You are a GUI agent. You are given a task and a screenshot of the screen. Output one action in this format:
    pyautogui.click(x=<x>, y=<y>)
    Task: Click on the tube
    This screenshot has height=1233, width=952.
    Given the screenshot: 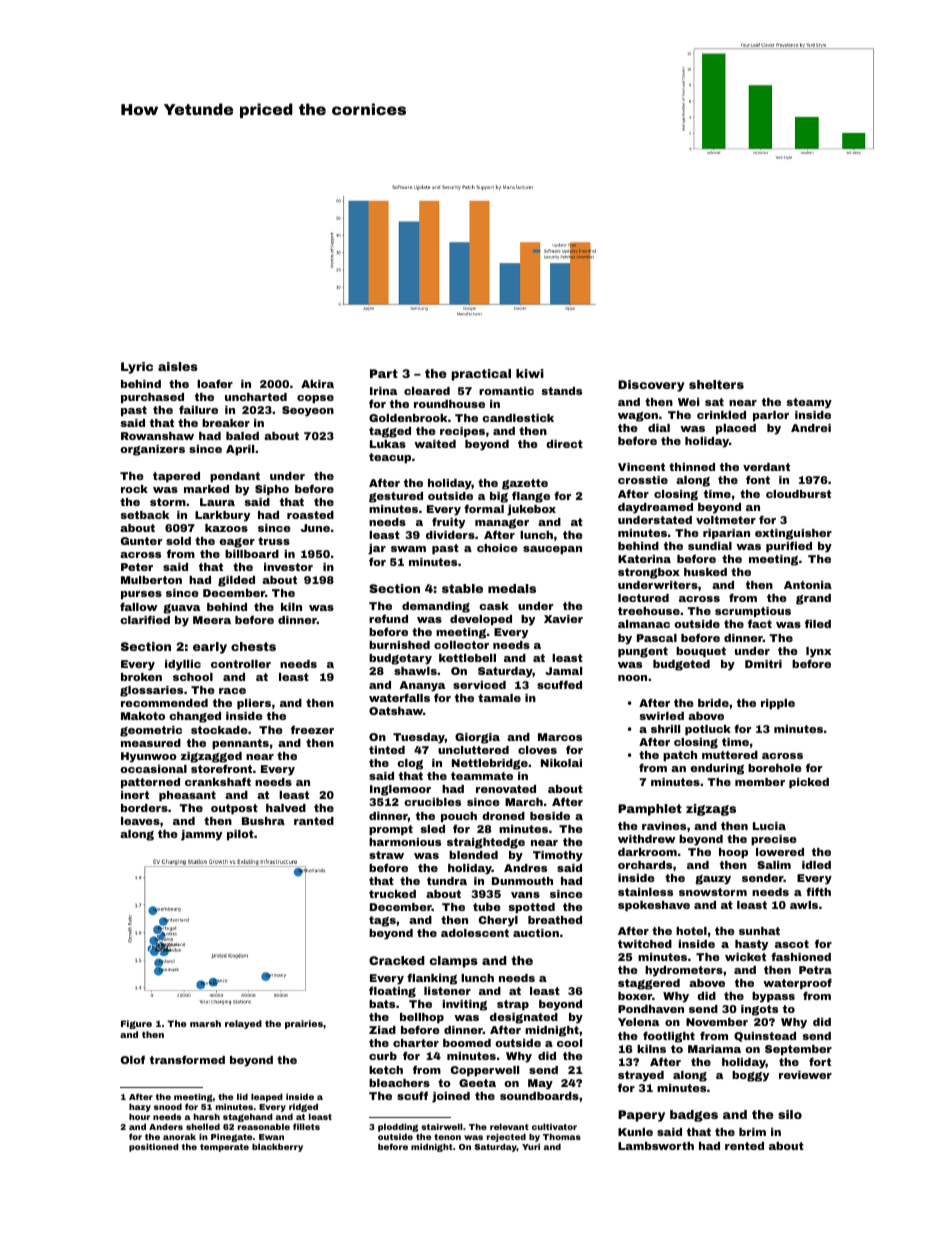 What is the action you would take?
    pyautogui.click(x=487, y=907)
